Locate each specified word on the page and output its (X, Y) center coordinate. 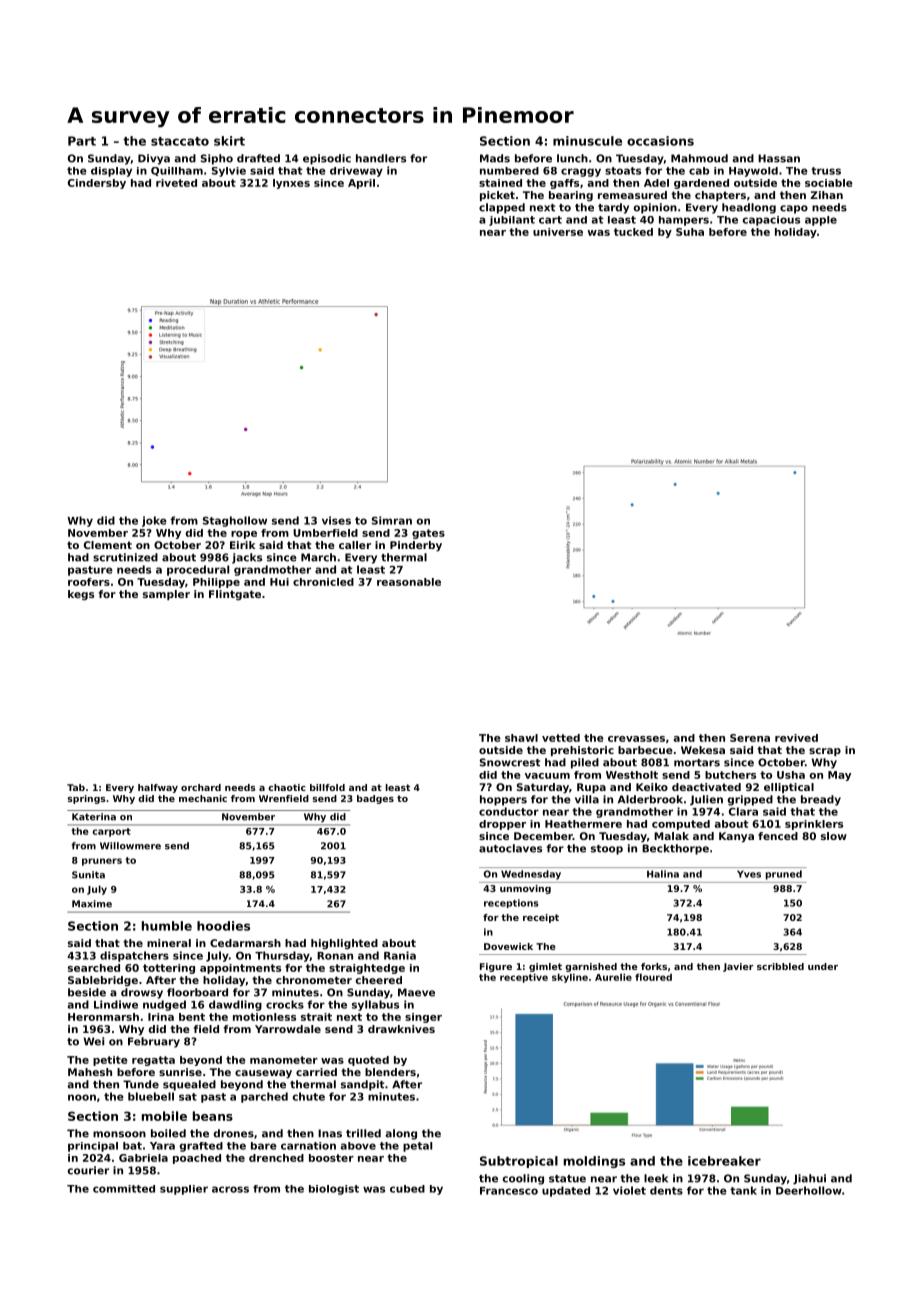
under (823, 966)
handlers (381, 158)
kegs (81, 595)
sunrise (180, 1072)
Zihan (826, 195)
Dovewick (508, 946)
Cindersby (97, 184)
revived (796, 738)
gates (428, 534)
